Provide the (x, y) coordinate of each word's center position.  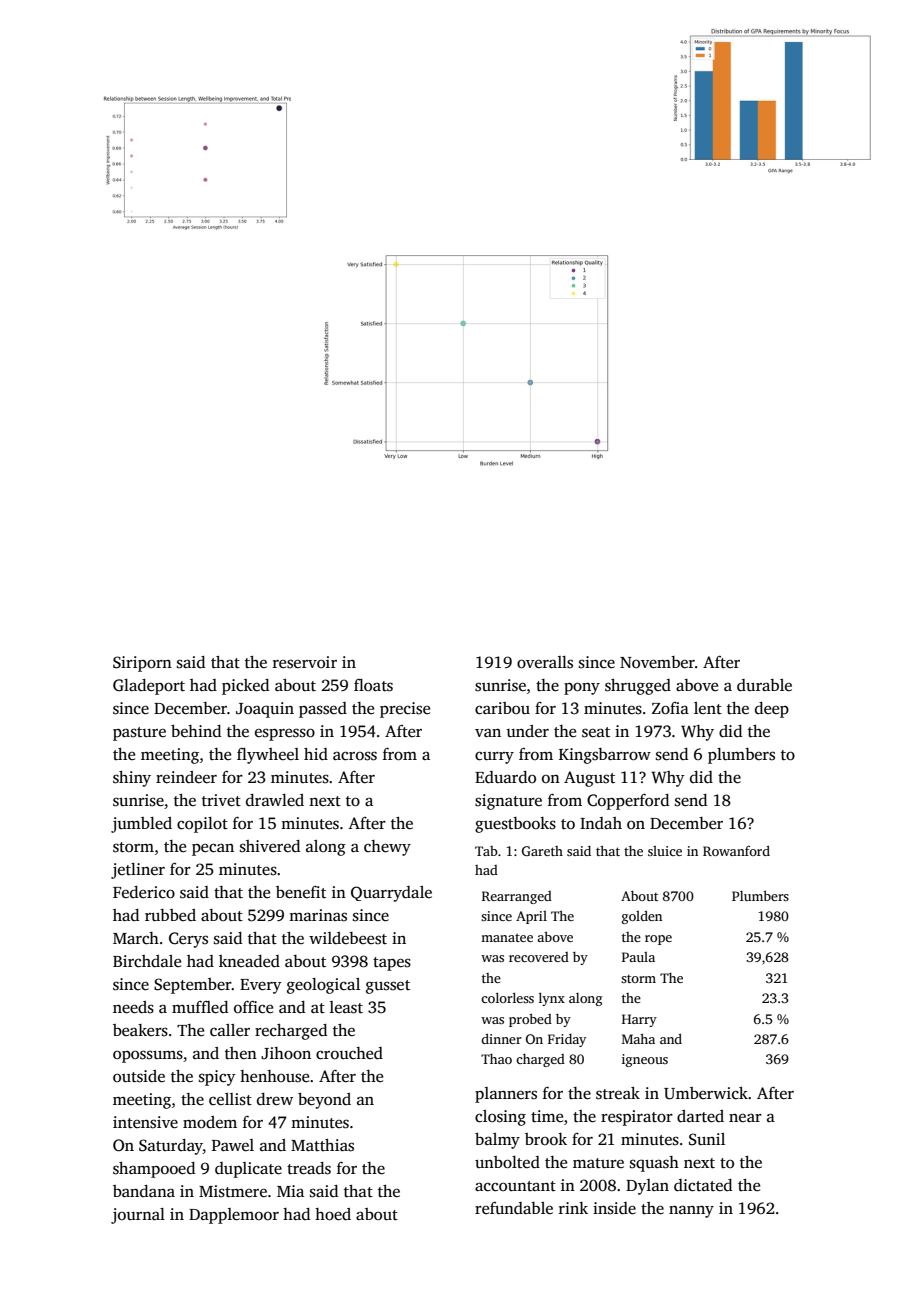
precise (405, 710)
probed (530, 1020)
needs (133, 1007)
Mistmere (233, 1191)
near (745, 1118)
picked (245, 687)
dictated (703, 1185)
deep (772, 710)
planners (506, 1095)
